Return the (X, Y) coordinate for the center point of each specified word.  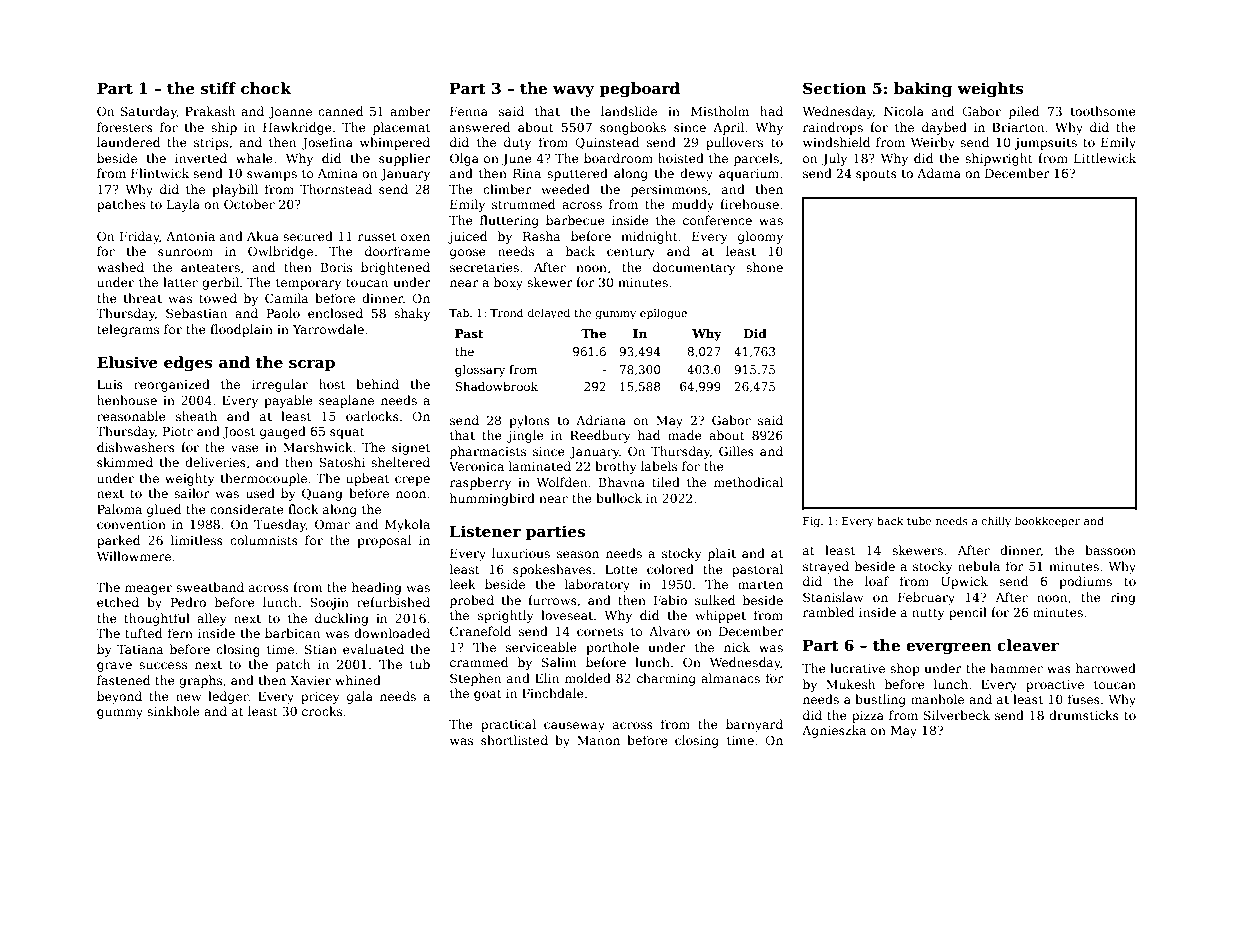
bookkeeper (1047, 522)
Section (834, 88)
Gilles (736, 451)
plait (722, 554)
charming (666, 679)
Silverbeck (957, 715)
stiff (218, 88)
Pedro (188, 602)
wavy (574, 92)
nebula (979, 566)
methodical (748, 482)
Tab (459, 312)
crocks (322, 711)
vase (245, 448)
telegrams (128, 330)
